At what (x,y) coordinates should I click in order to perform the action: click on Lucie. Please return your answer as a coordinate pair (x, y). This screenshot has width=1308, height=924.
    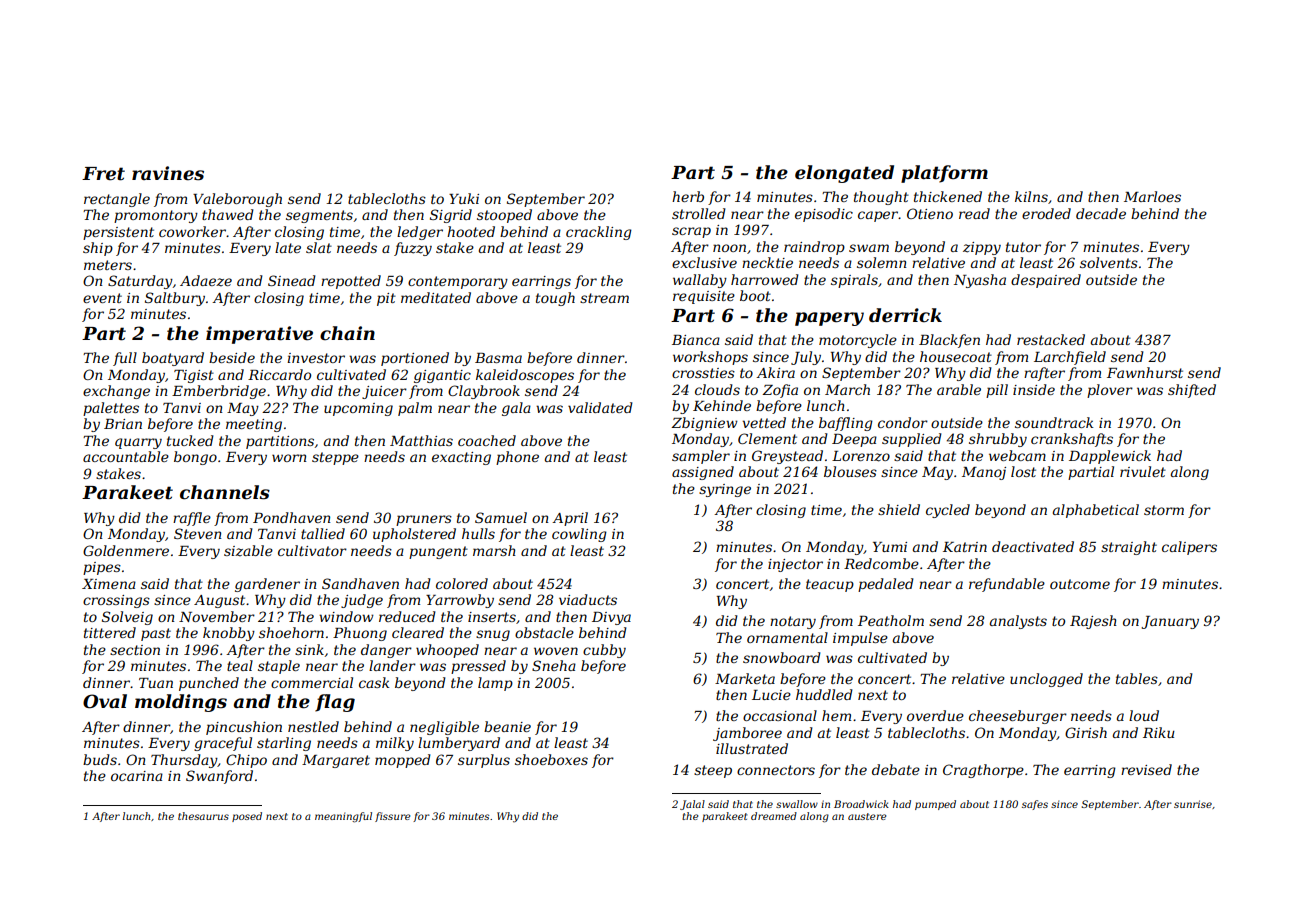
    Looking at the image, I should click on (771, 695).
